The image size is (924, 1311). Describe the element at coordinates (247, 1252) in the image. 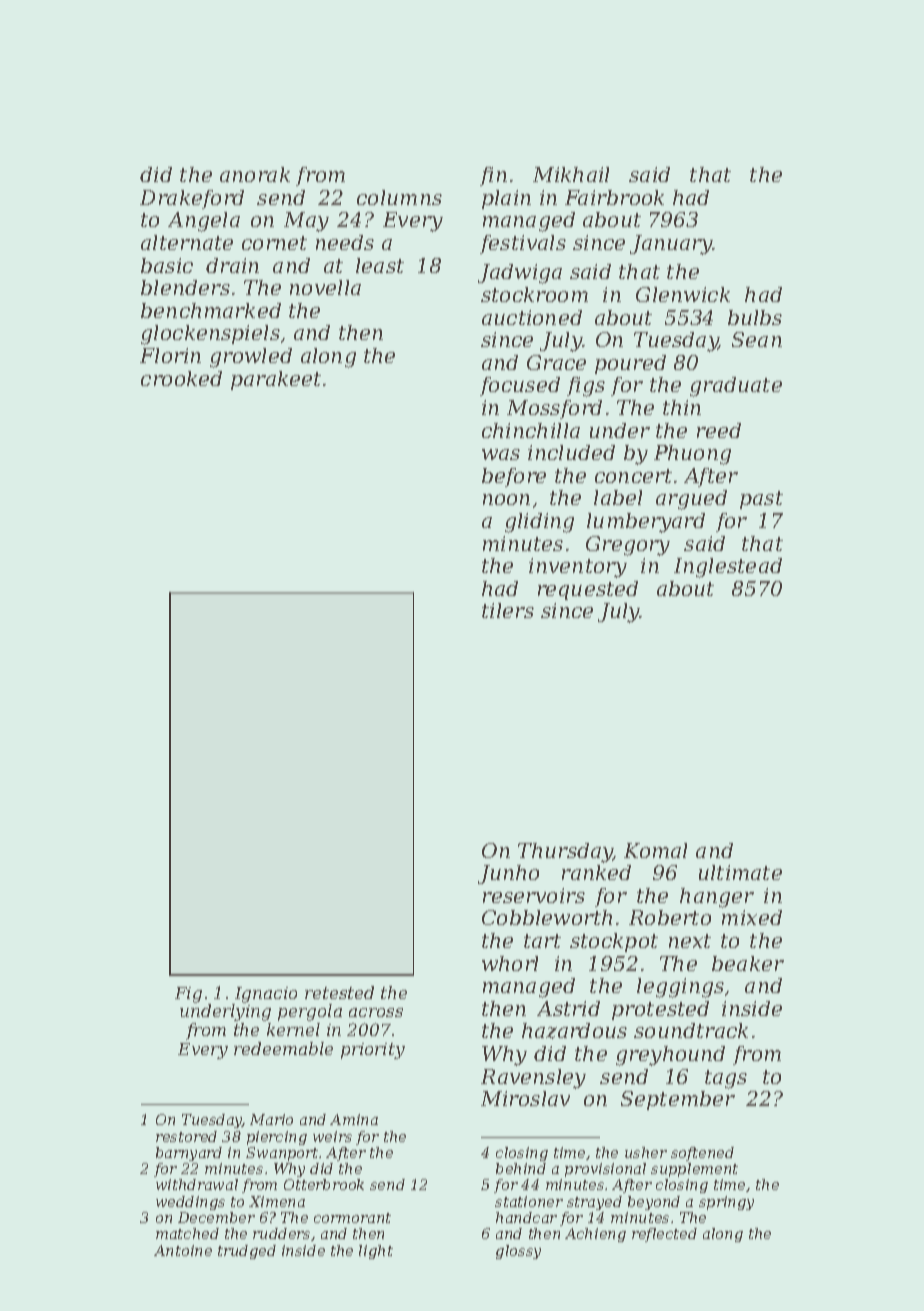

I see `trudged` at that location.
